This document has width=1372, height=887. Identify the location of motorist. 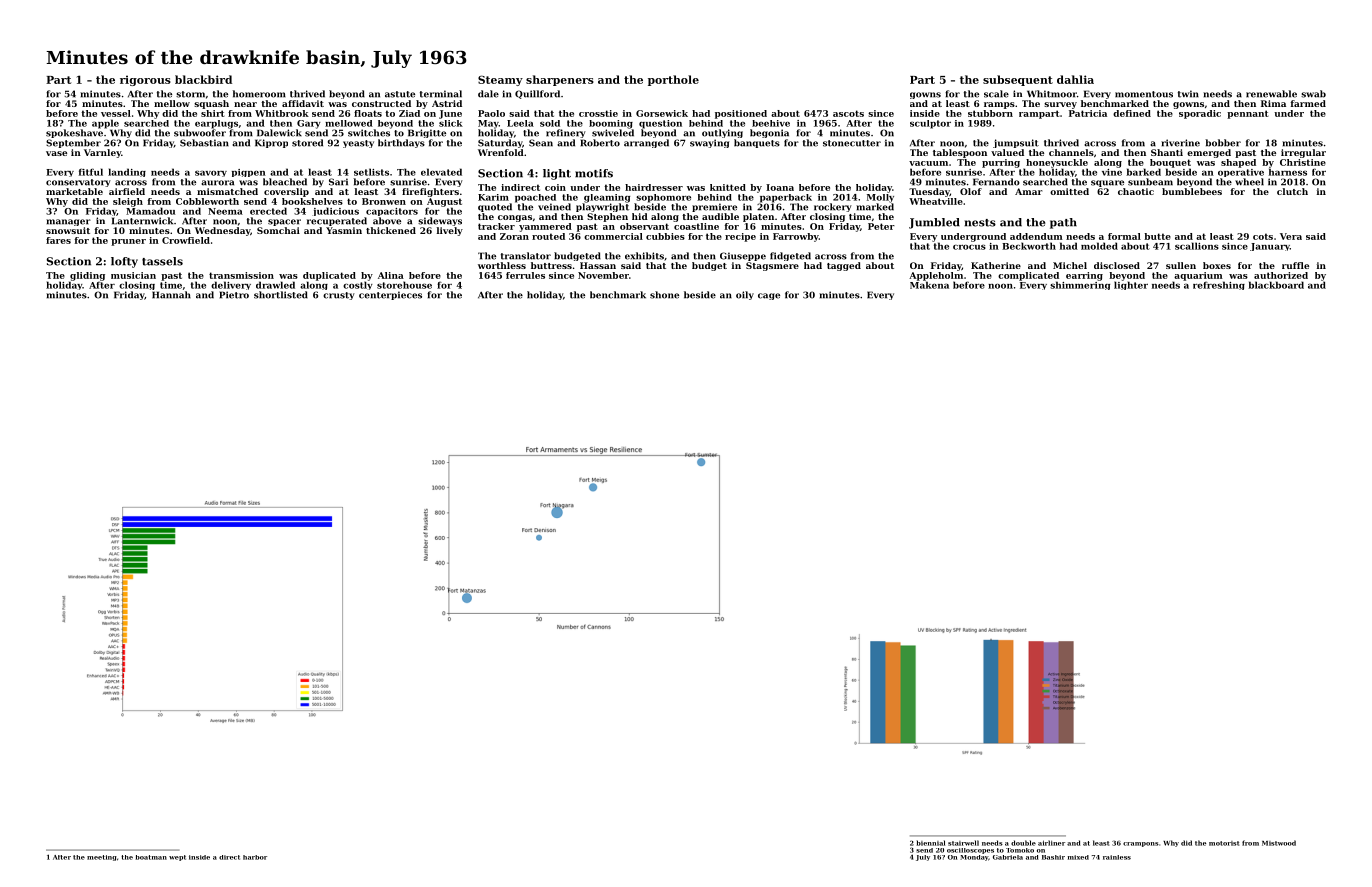
(1224, 843).
